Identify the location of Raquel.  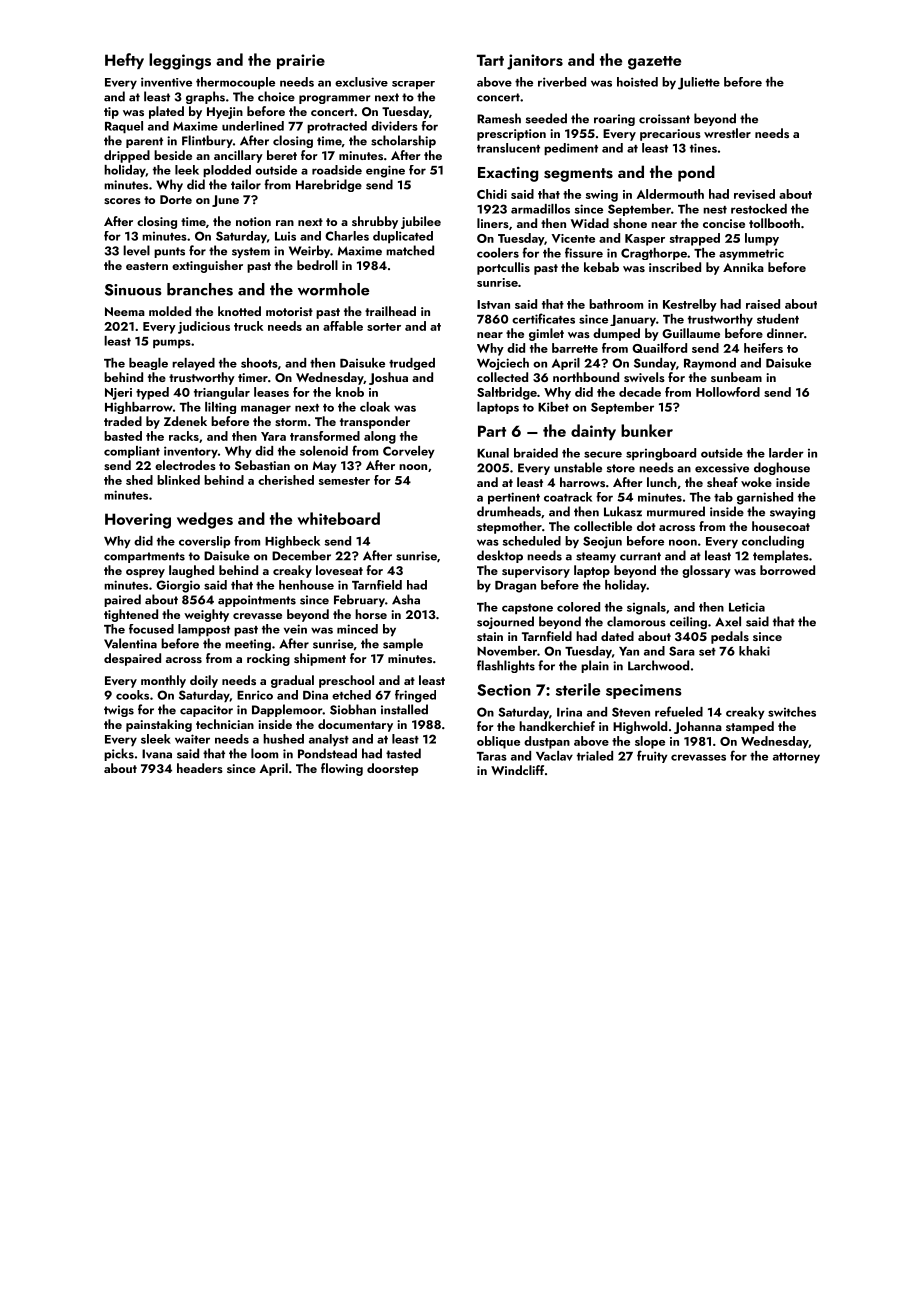
(124, 127).
